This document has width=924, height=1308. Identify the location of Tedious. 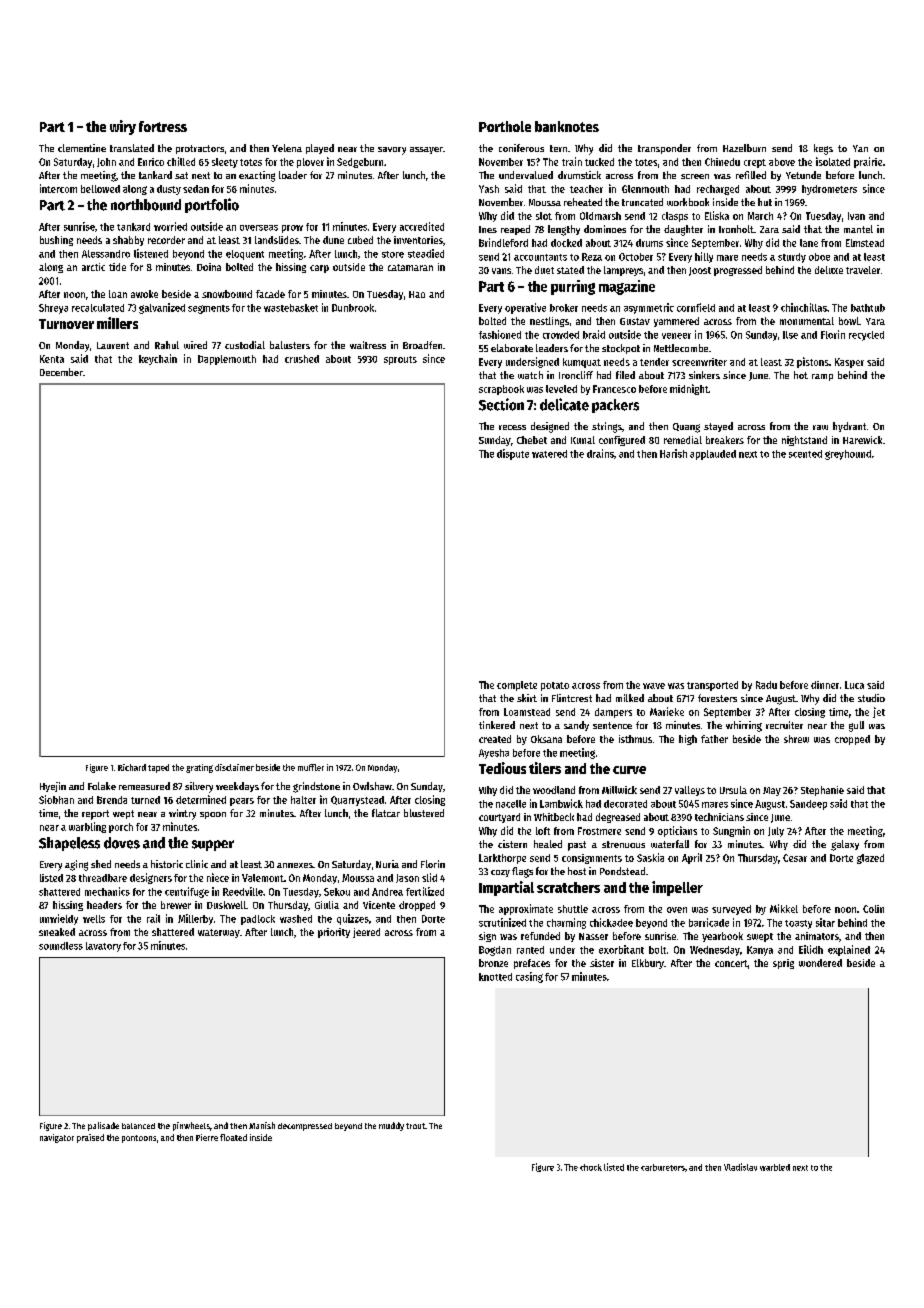
(502, 768).
